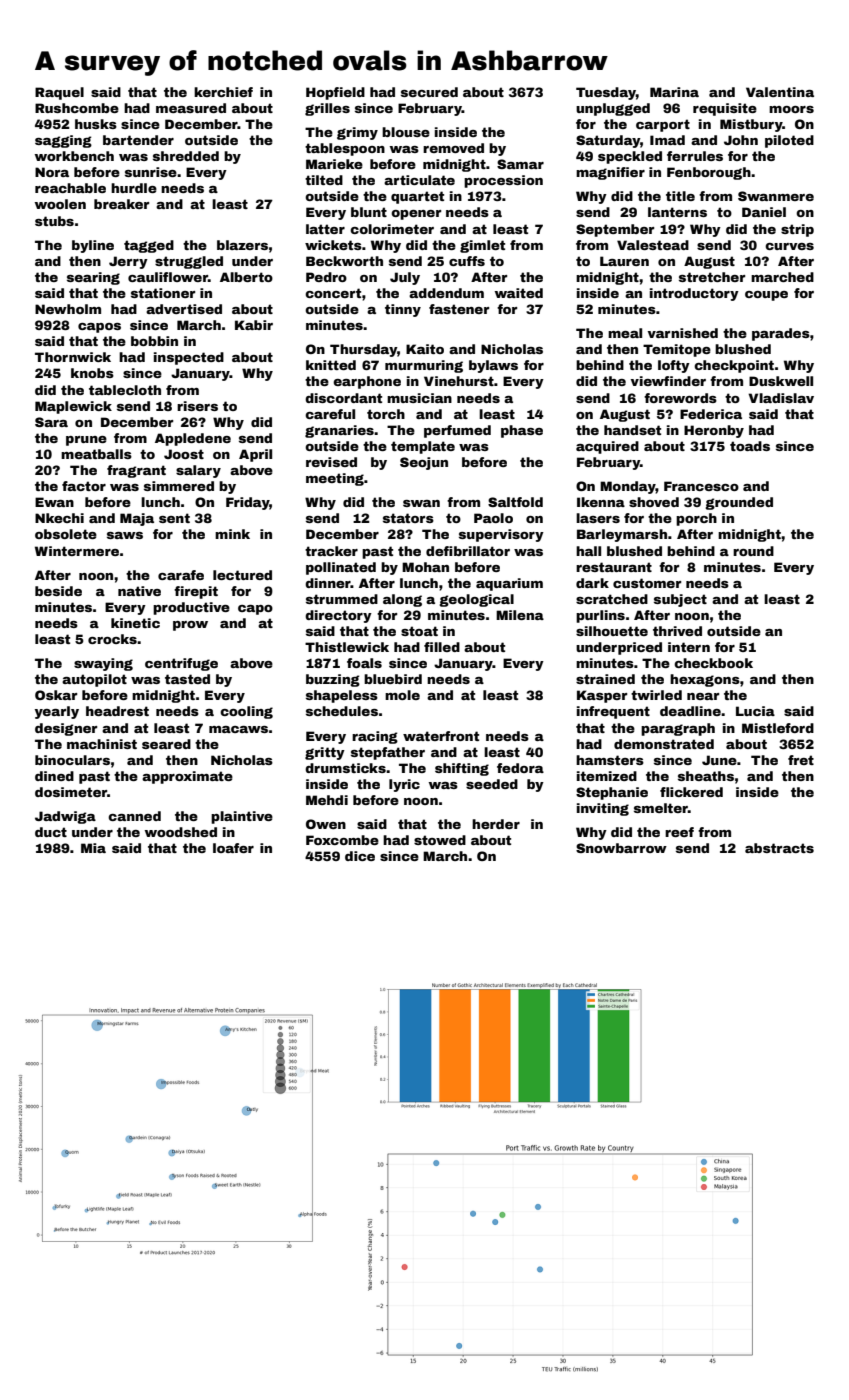 Image resolution: width=849 pixels, height=1400 pixels. I want to click on waited, so click(519, 293).
